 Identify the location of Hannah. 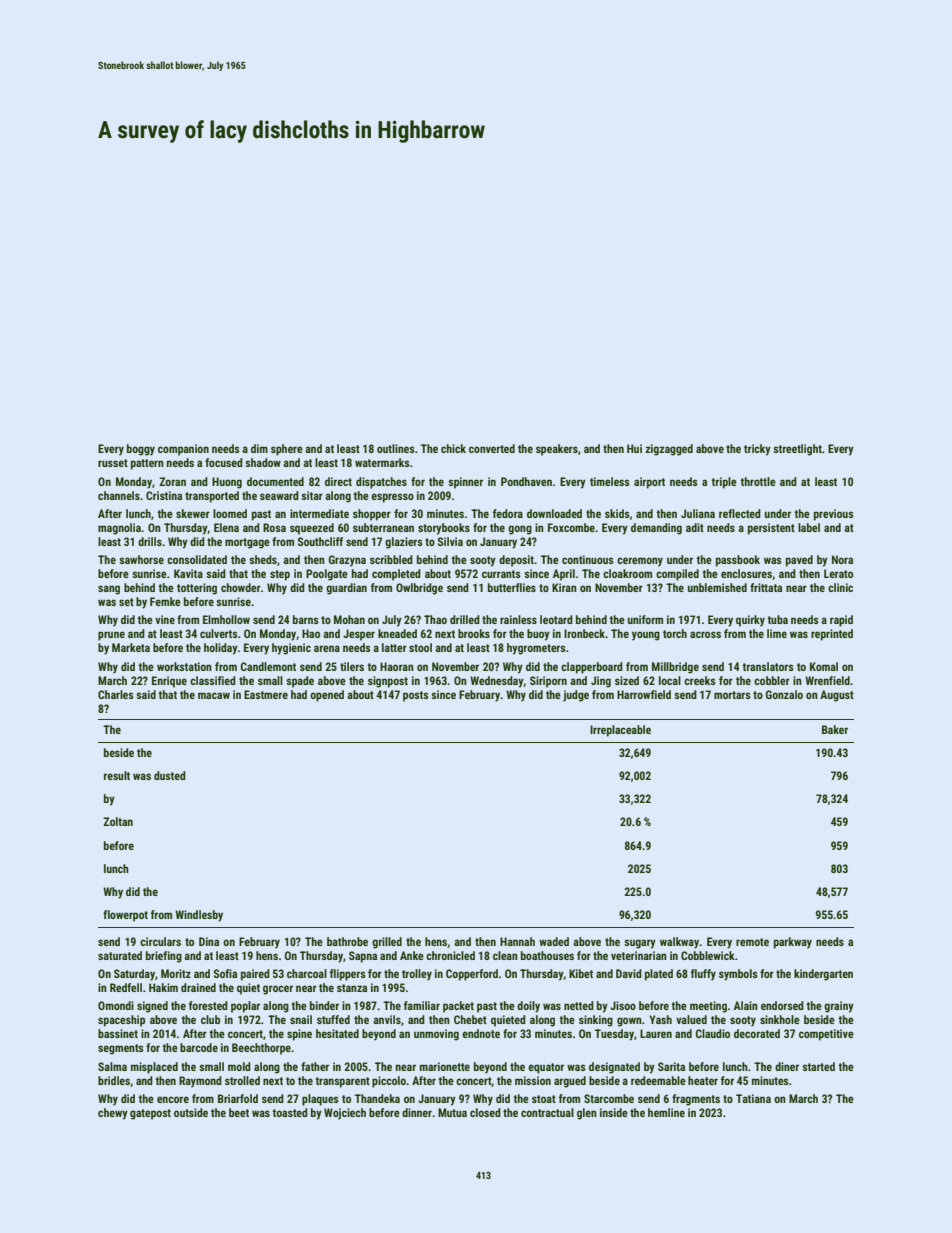
(517, 941).
